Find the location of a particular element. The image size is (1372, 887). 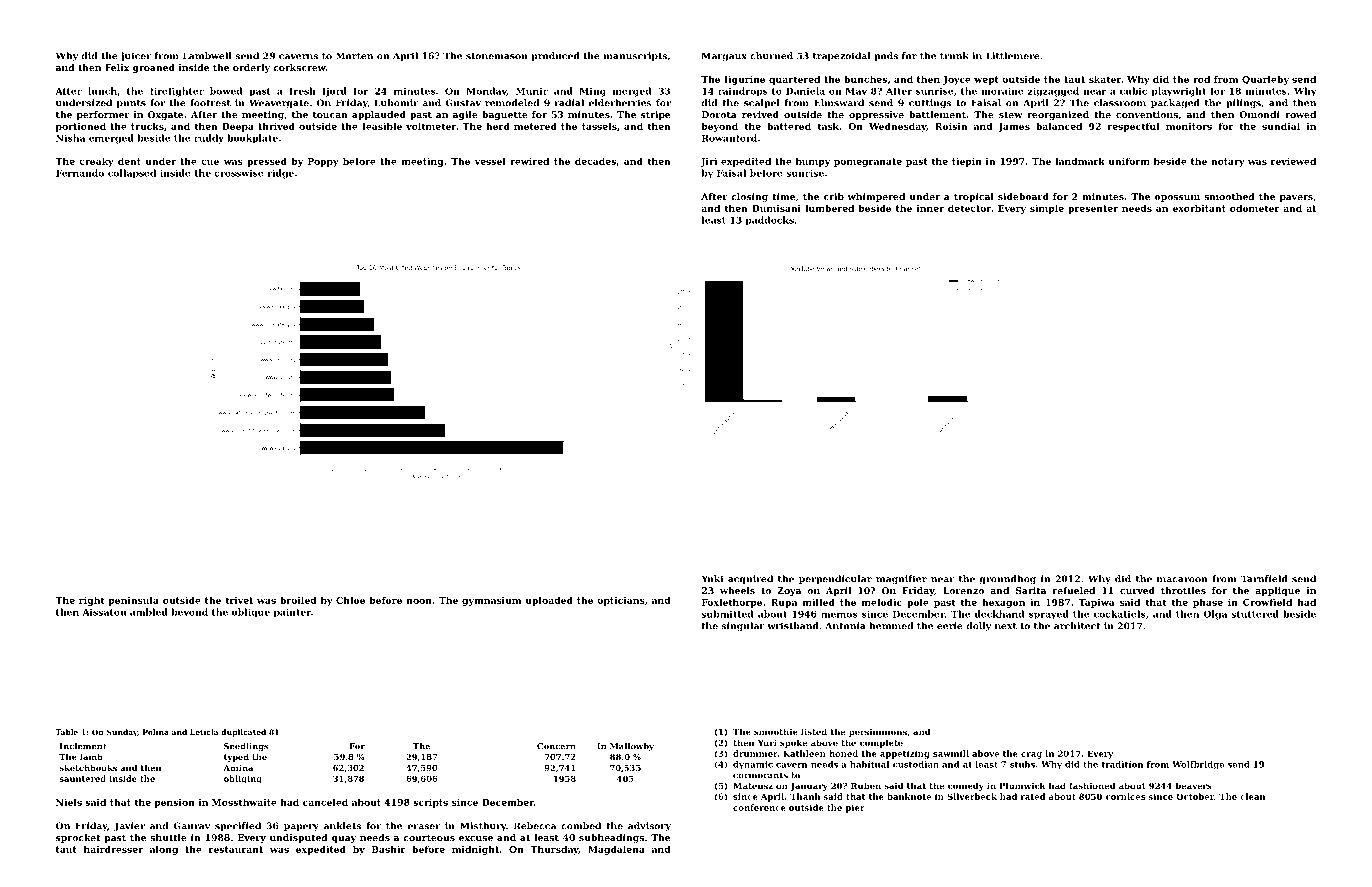

broiled is located at coordinates (298, 600).
